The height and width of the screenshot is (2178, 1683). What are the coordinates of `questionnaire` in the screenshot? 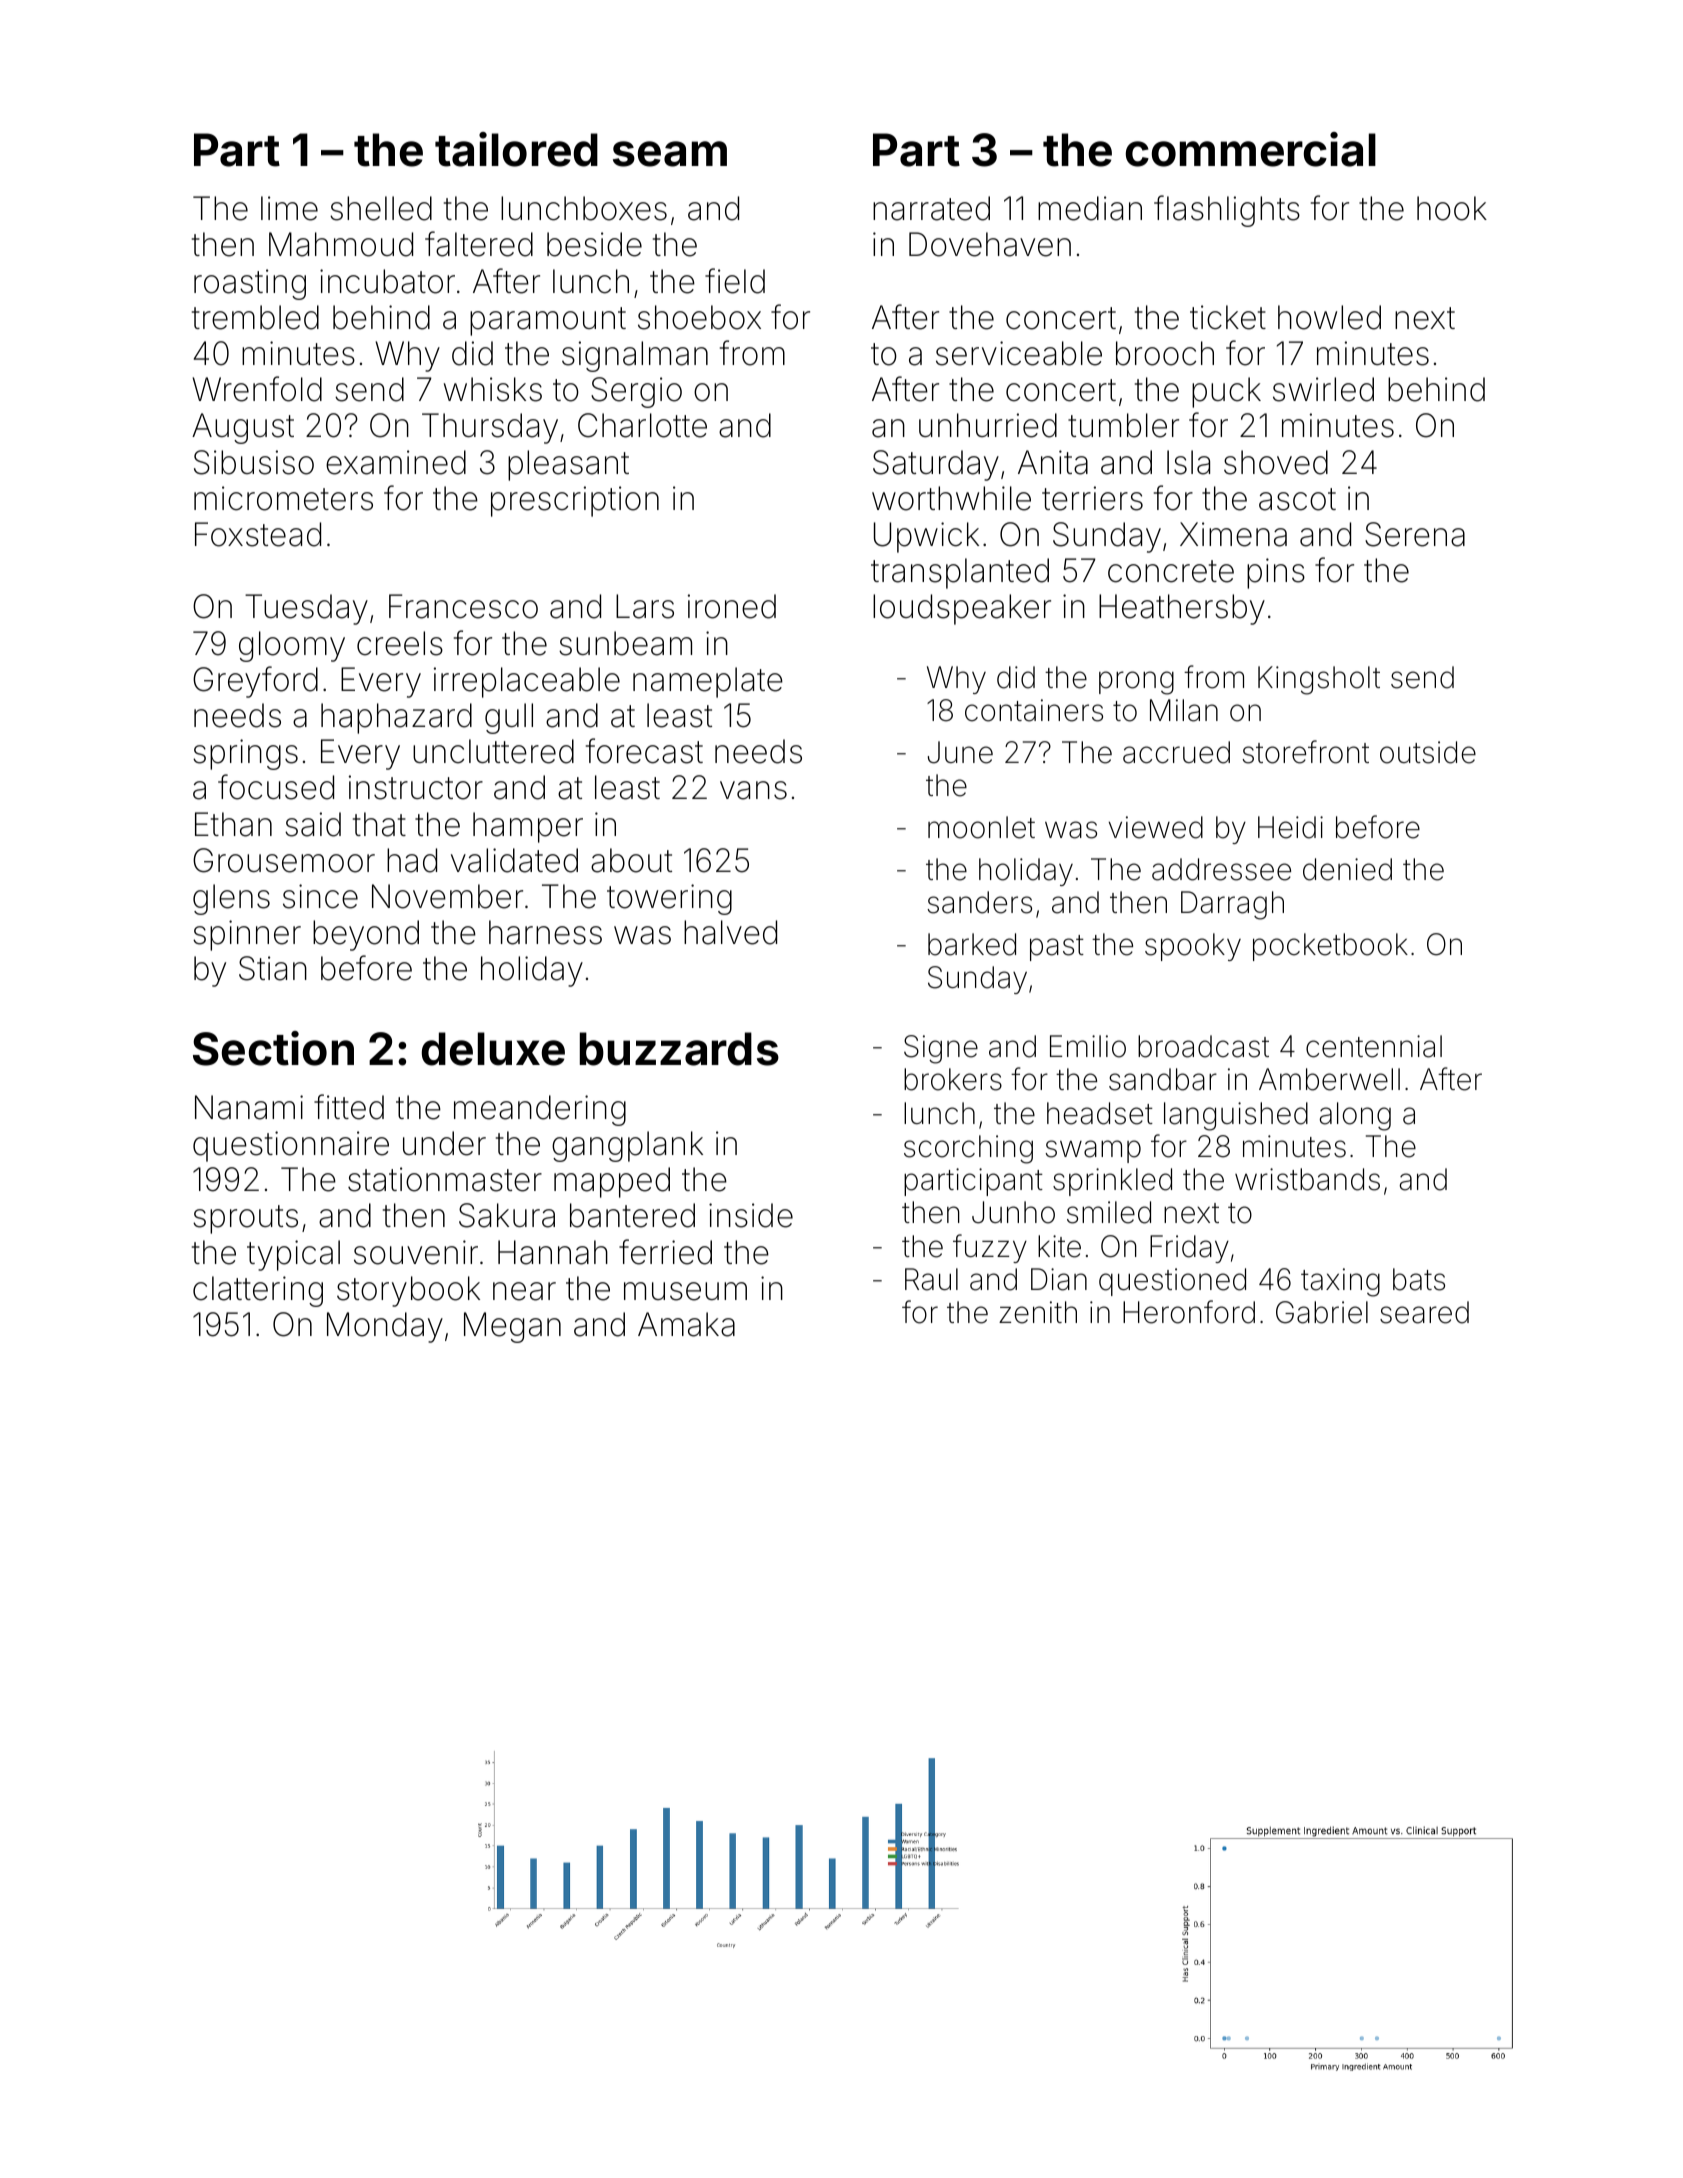 It's located at (291, 1146).
